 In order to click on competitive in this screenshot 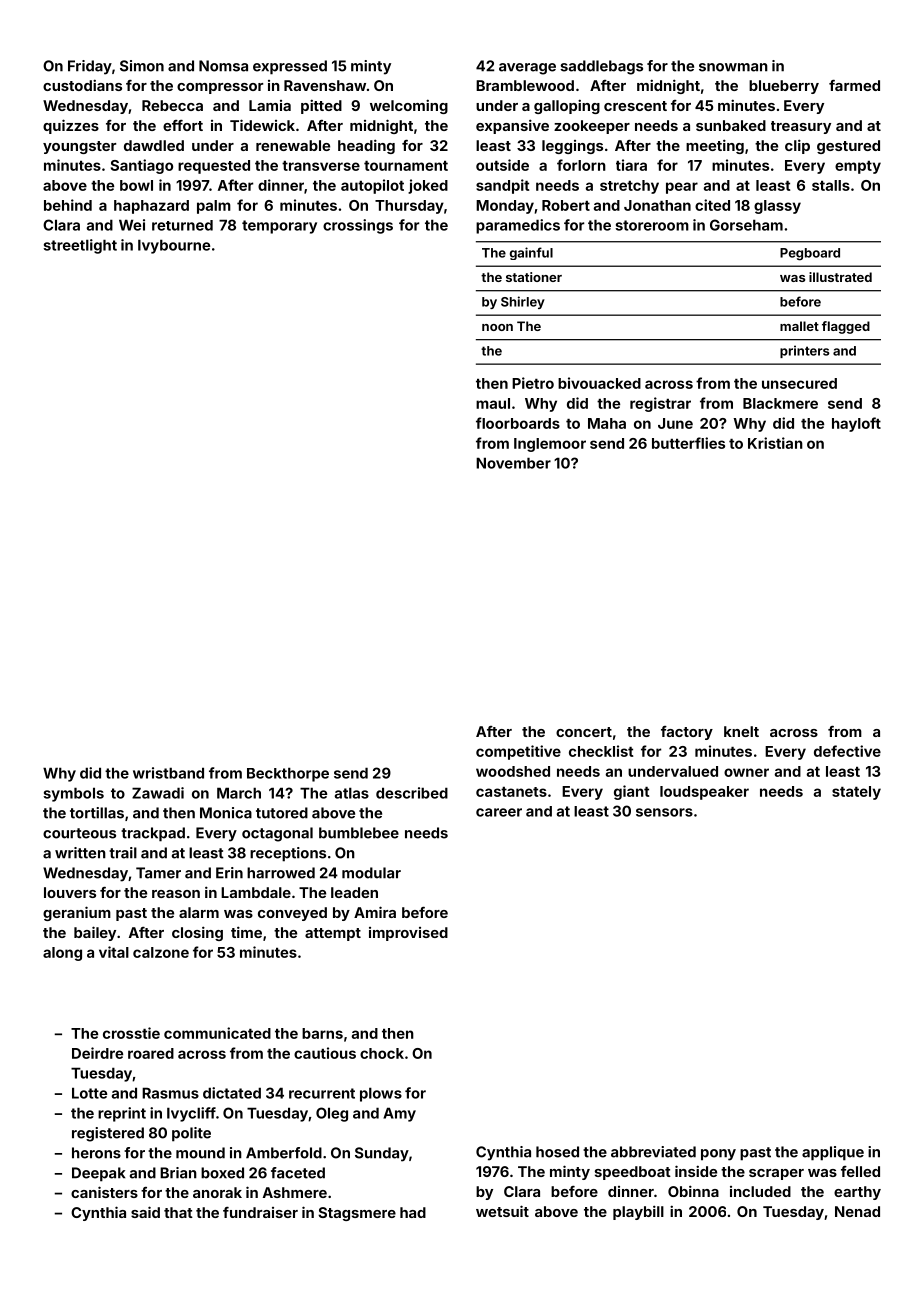, I will do `click(518, 752)`.
